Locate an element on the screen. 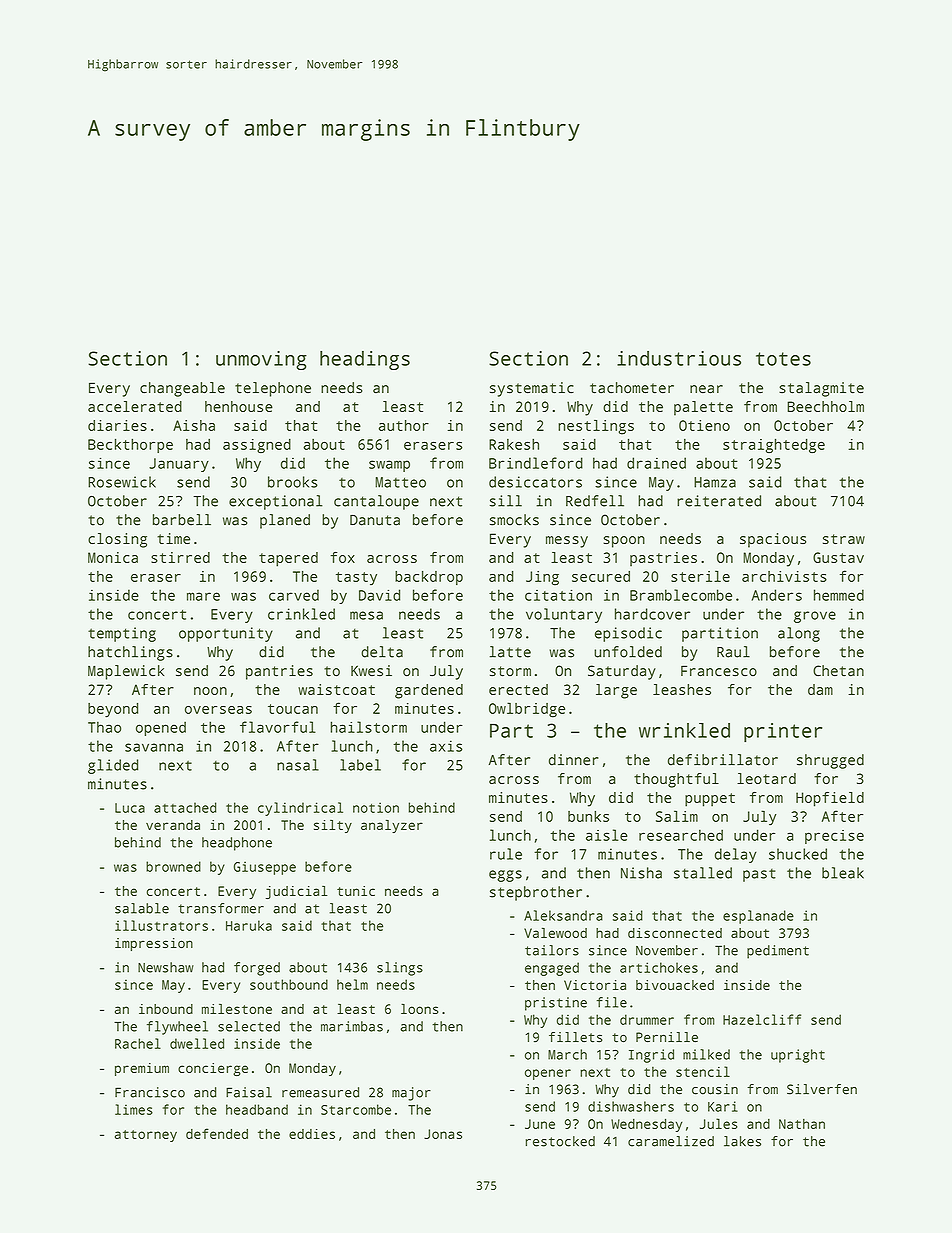 The width and height of the screenshot is (952, 1233). attorney is located at coordinates (146, 1136).
